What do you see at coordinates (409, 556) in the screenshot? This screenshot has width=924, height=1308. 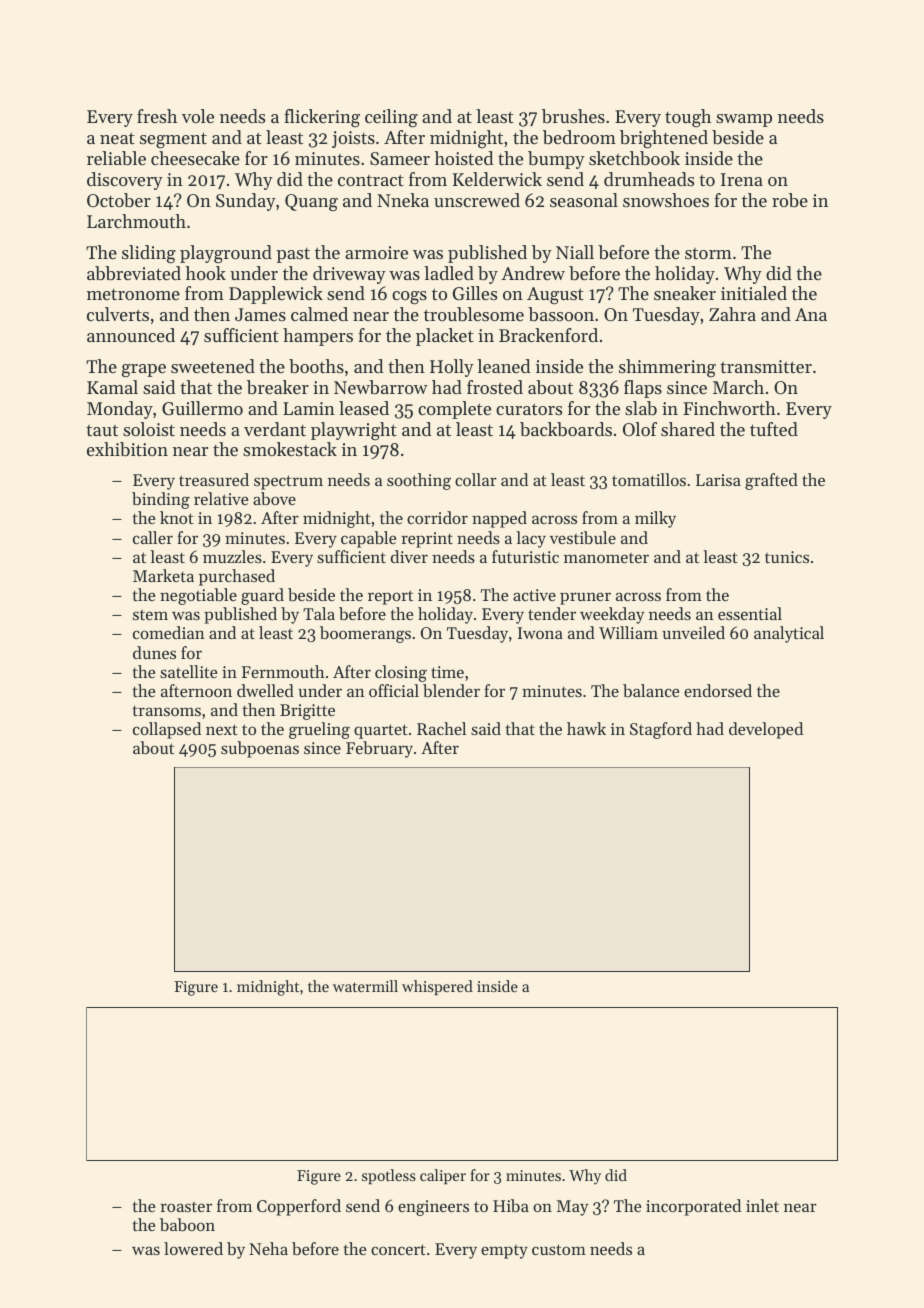 I see `diver` at bounding box center [409, 556].
